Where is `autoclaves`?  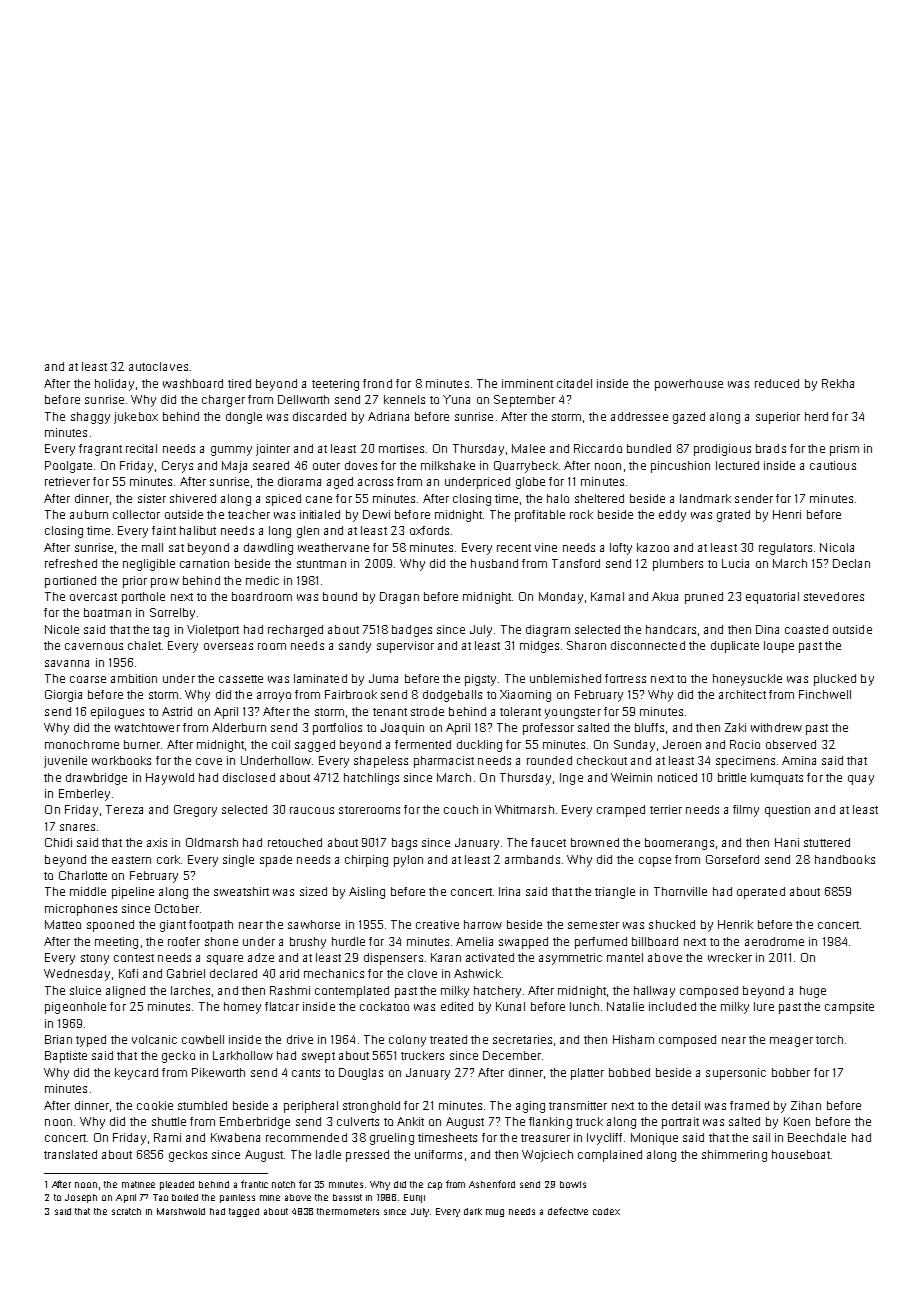
autoclaves is located at coordinates (158, 366).
